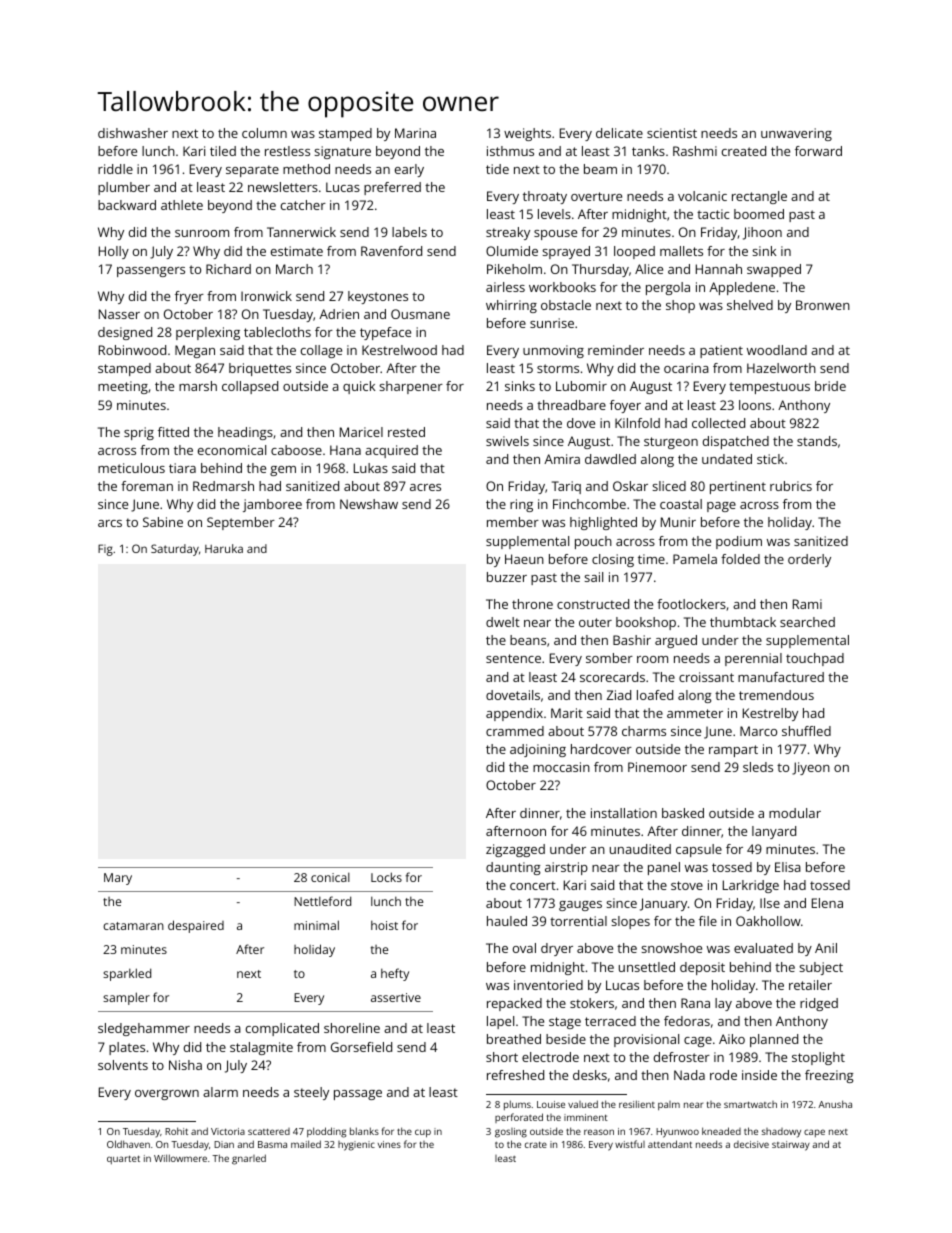 The width and height of the document is (952, 1233). What do you see at coordinates (505, 287) in the document?
I see `airless` at bounding box center [505, 287].
